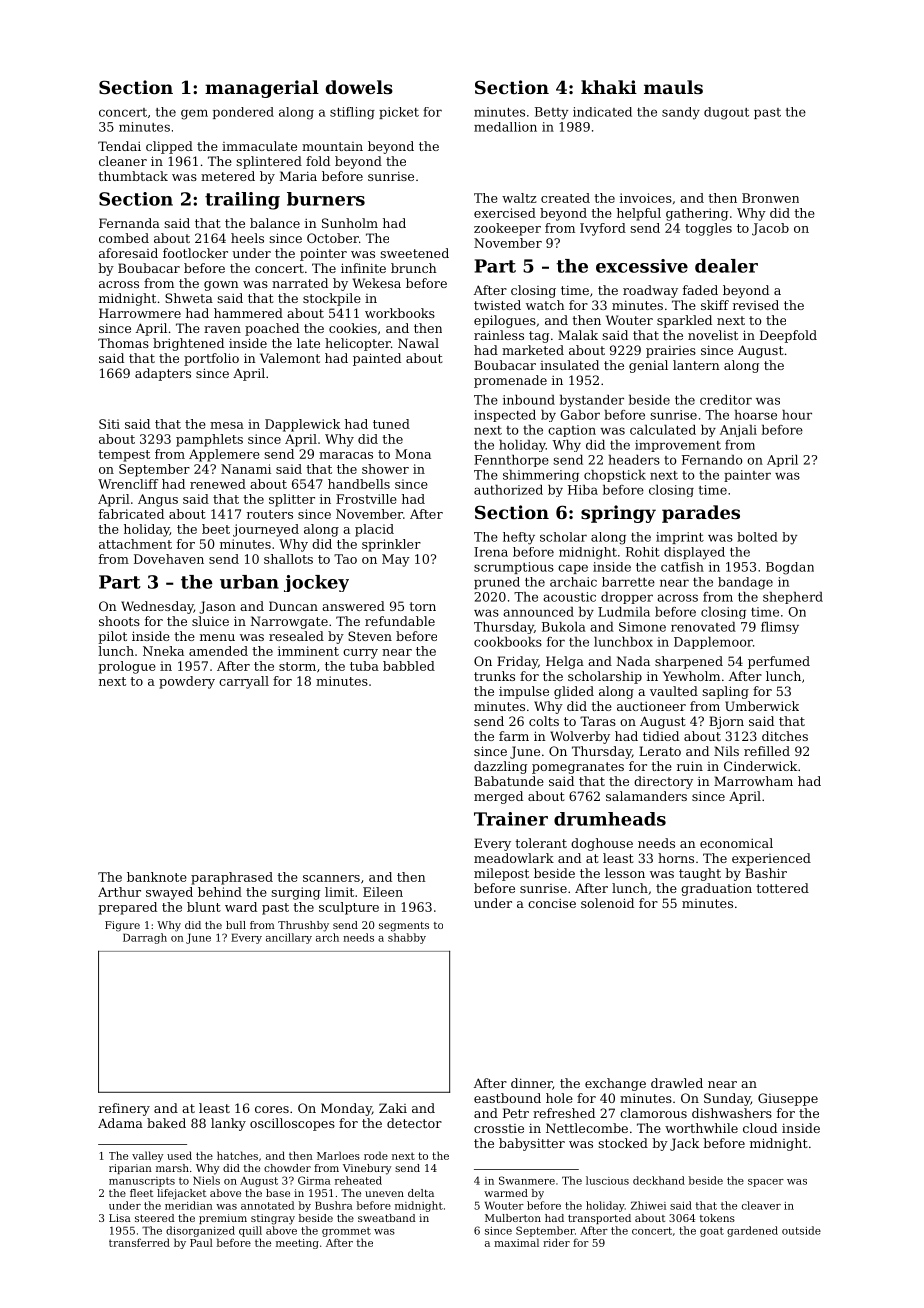 The height and width of the screenshot is (1308, 924). What do you see at coordinates (623, 1143) in the screenshot?
I see `stocked` at bounding box center [623, 1143].
